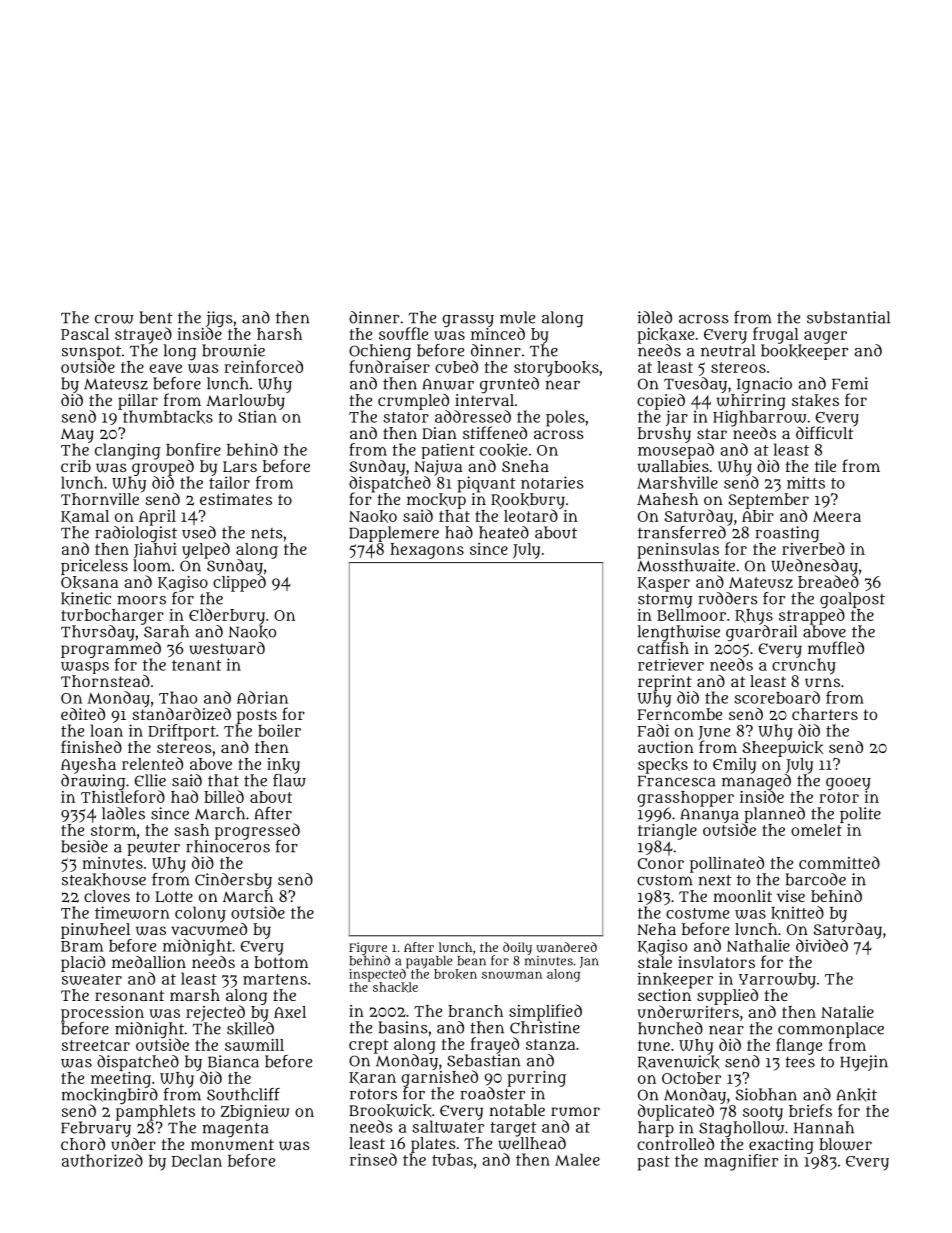 The width and height of the screenshot is (952, 1233). I want to click on Thao, so click(178, 697).
